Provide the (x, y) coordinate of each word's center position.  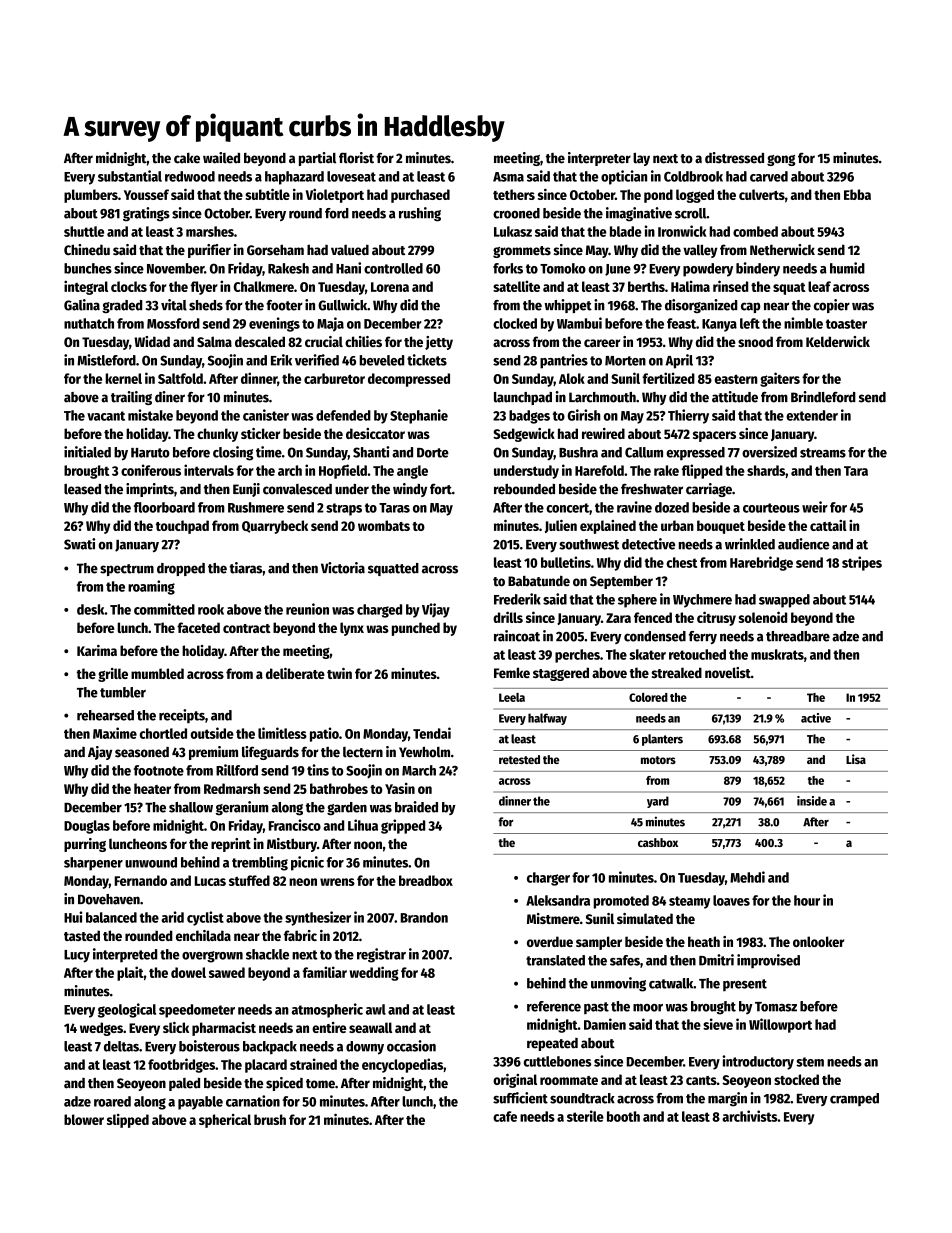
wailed (221, 158)
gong (781, 160)
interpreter (599, 159)
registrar (381, 955)
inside (812, 801)
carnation (253, 1101)
